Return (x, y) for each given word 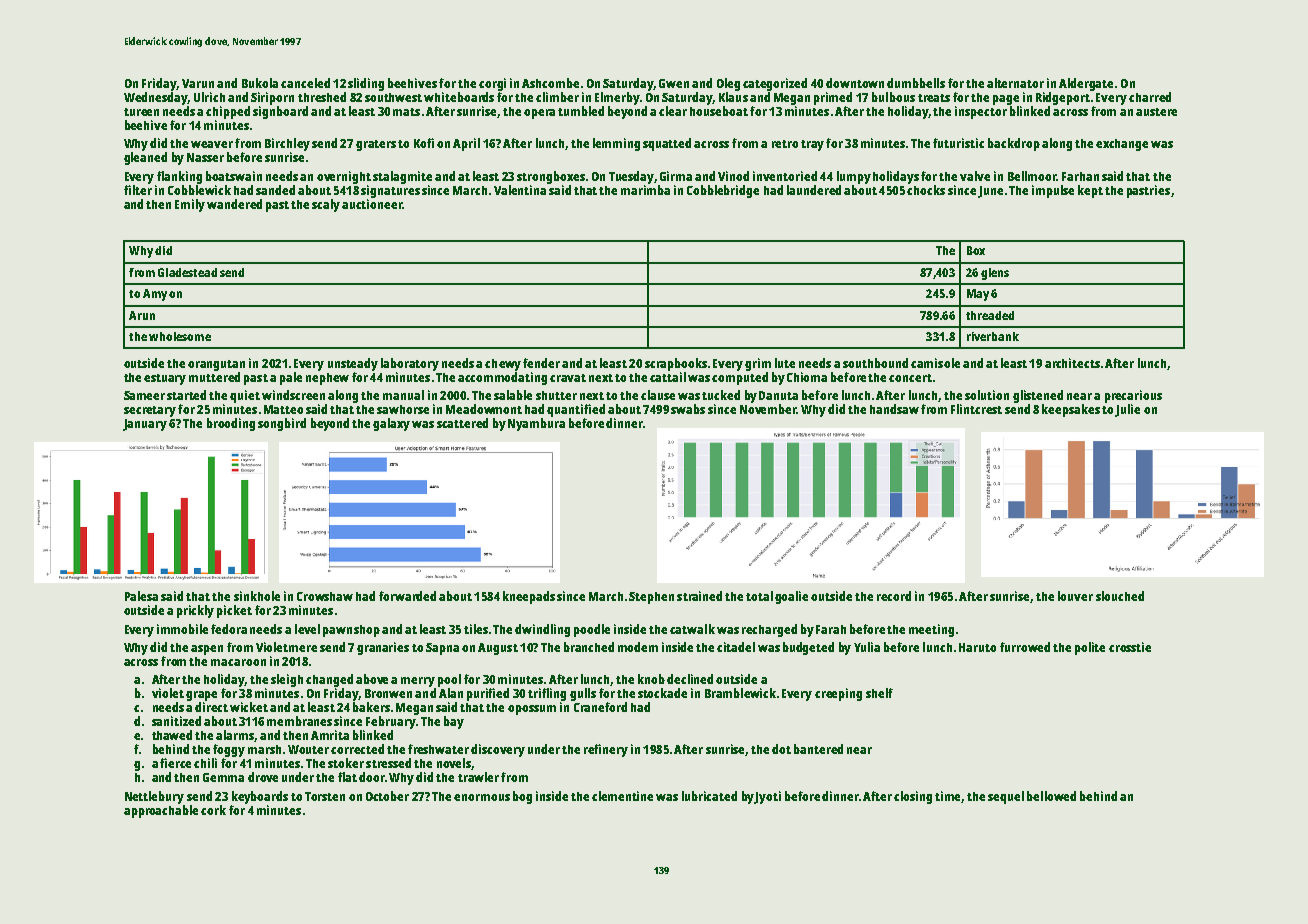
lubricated (709, 796)
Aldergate (1086, 84)
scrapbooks (676, 364)
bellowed (1051, 796)
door (372, 777)
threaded (990, 315)
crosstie (1130, 647)
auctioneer (372, 204)
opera (539, 114)
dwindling (542, 630)
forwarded (407, 596)
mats (406, 112)
